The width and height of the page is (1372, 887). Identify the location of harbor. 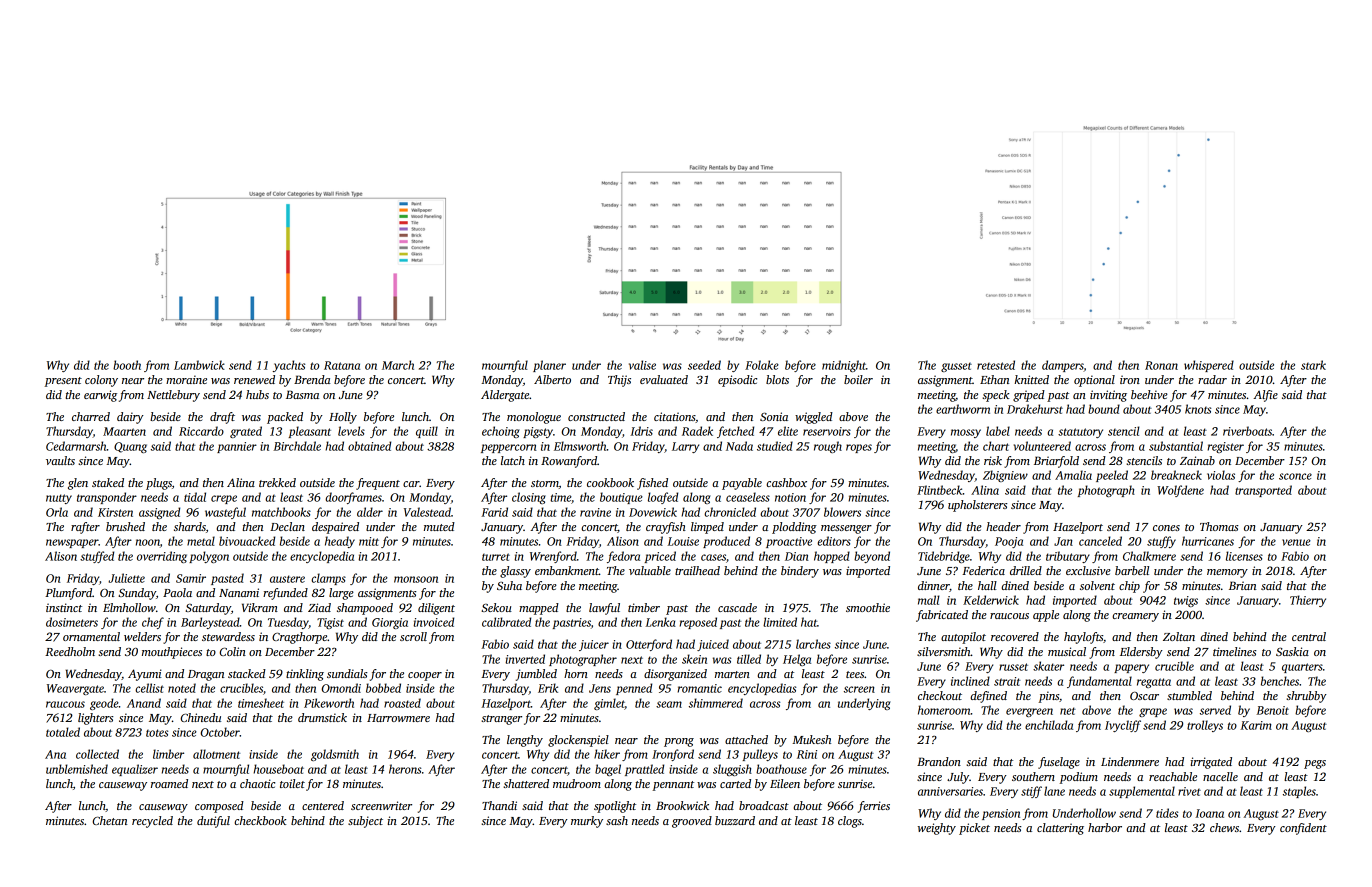
(1105, 827).
